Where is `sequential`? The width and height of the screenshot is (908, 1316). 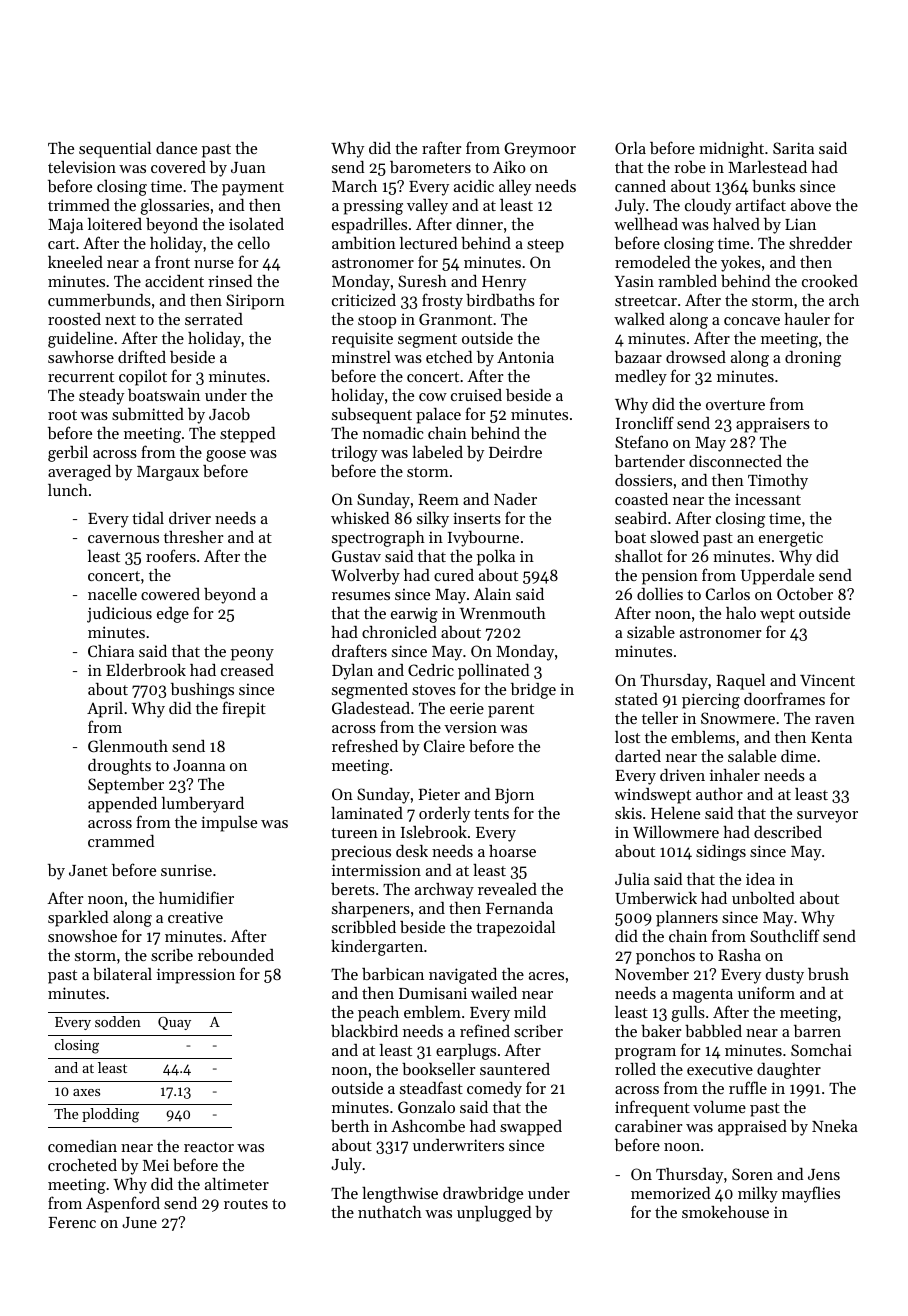
sequential is located at coordinates (115, 150).
